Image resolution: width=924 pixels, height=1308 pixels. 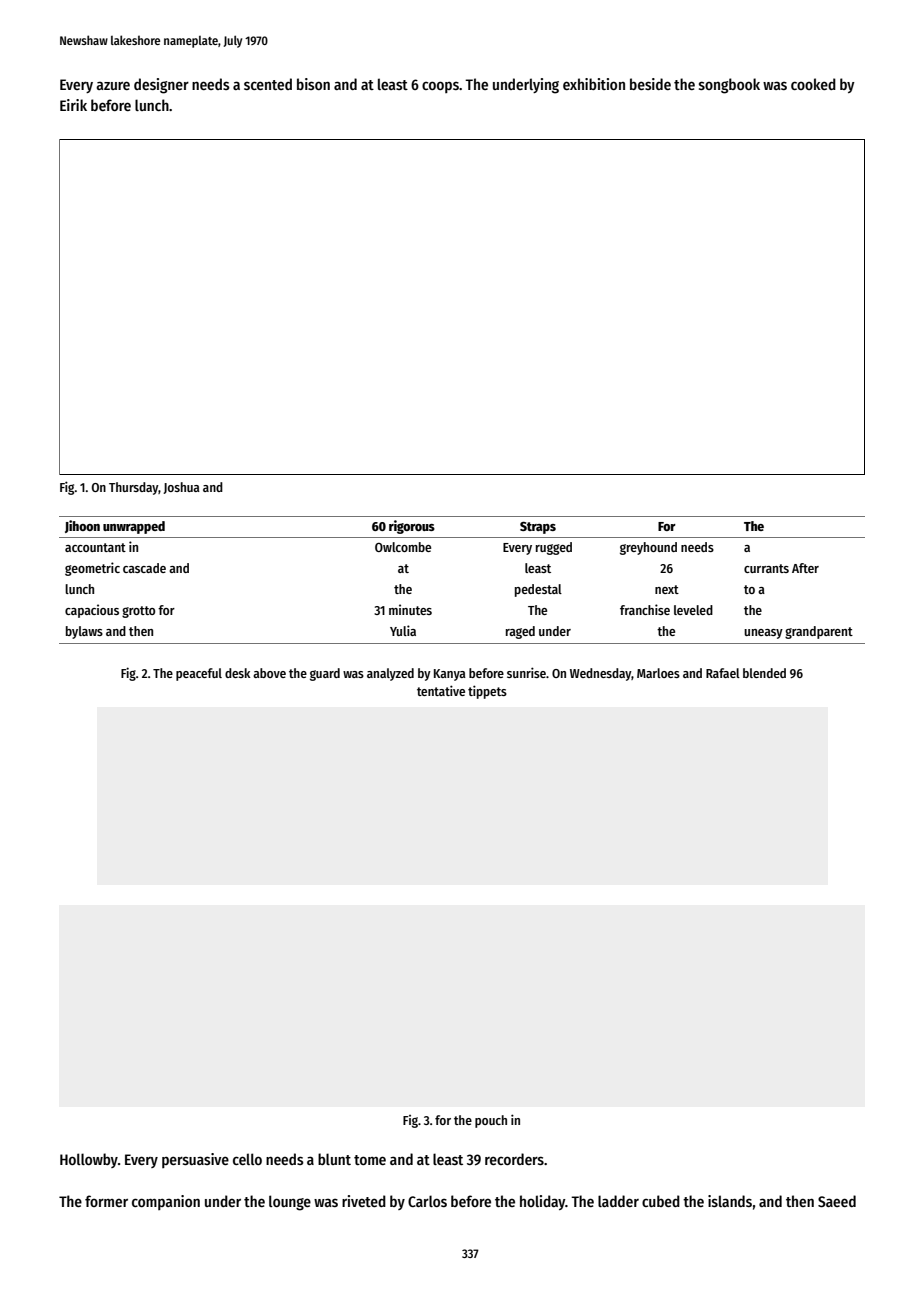 I want to click on exhibition, so click(x=594, y=84).
